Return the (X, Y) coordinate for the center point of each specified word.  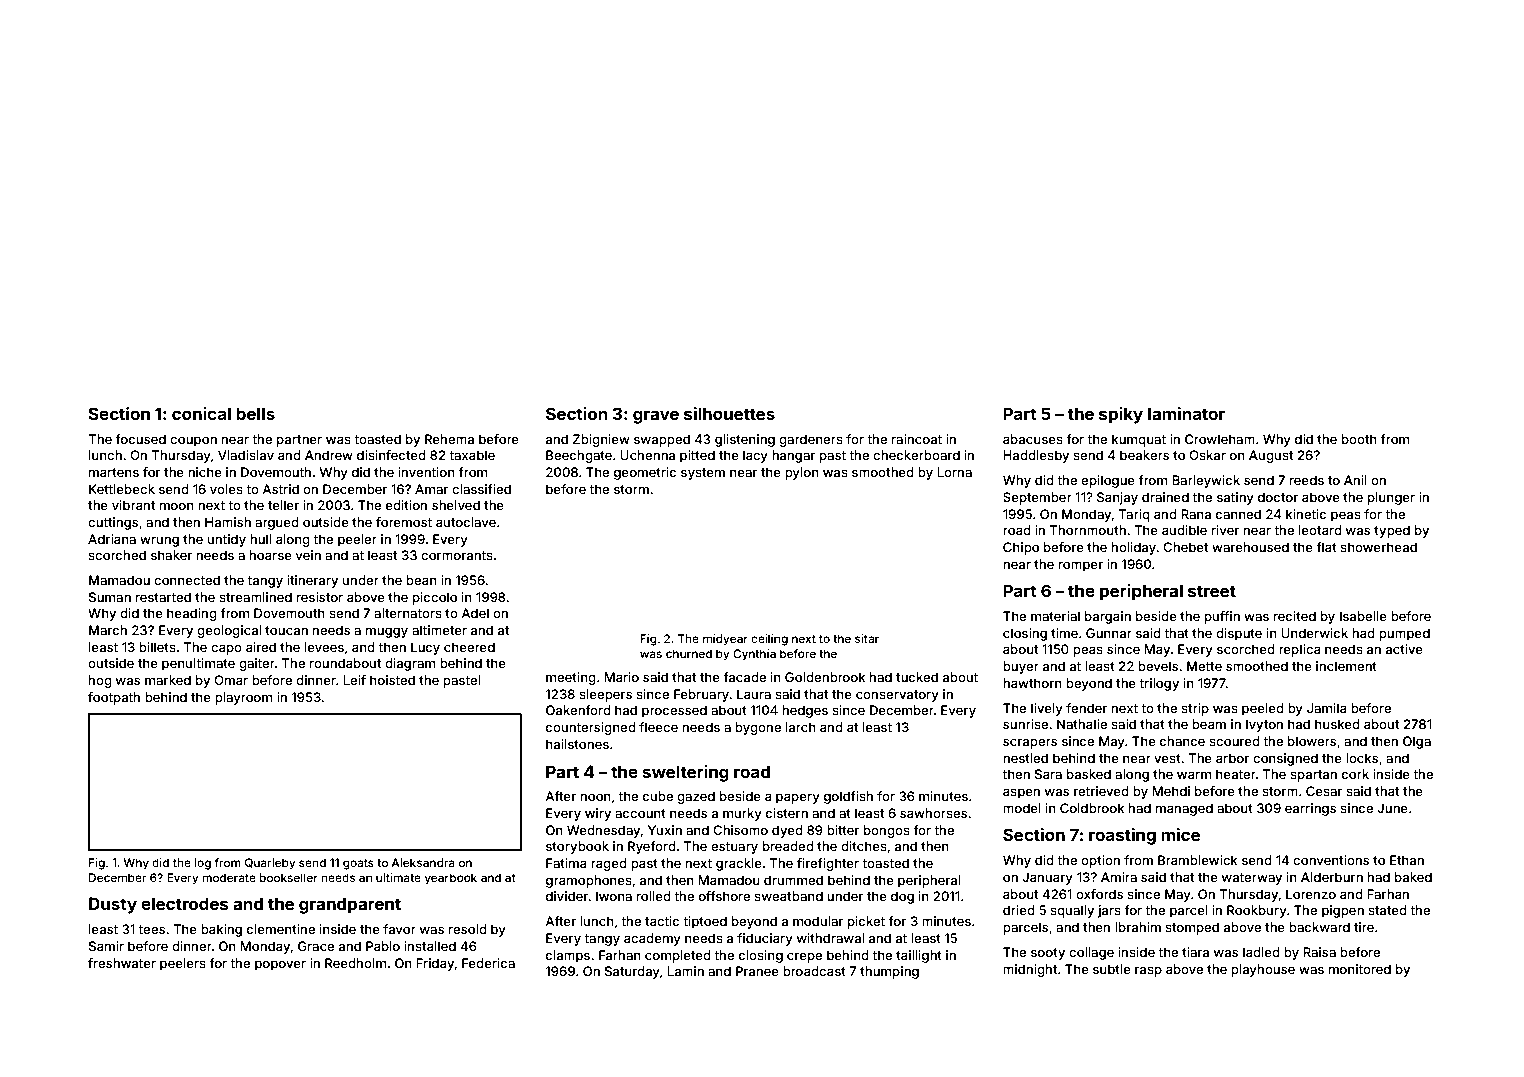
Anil (1355, 480)
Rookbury (1257, 911)
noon (595, 797)
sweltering (686, 773)
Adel (475, 613)
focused (140, 439)
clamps (568, 956)
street (1212, 591)
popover (280, 966)
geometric (645, 473)
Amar (431, 489)
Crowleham (1220, 439)
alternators (408, 613)
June (1392, 808)
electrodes (185, 903)
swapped (662, 440)
